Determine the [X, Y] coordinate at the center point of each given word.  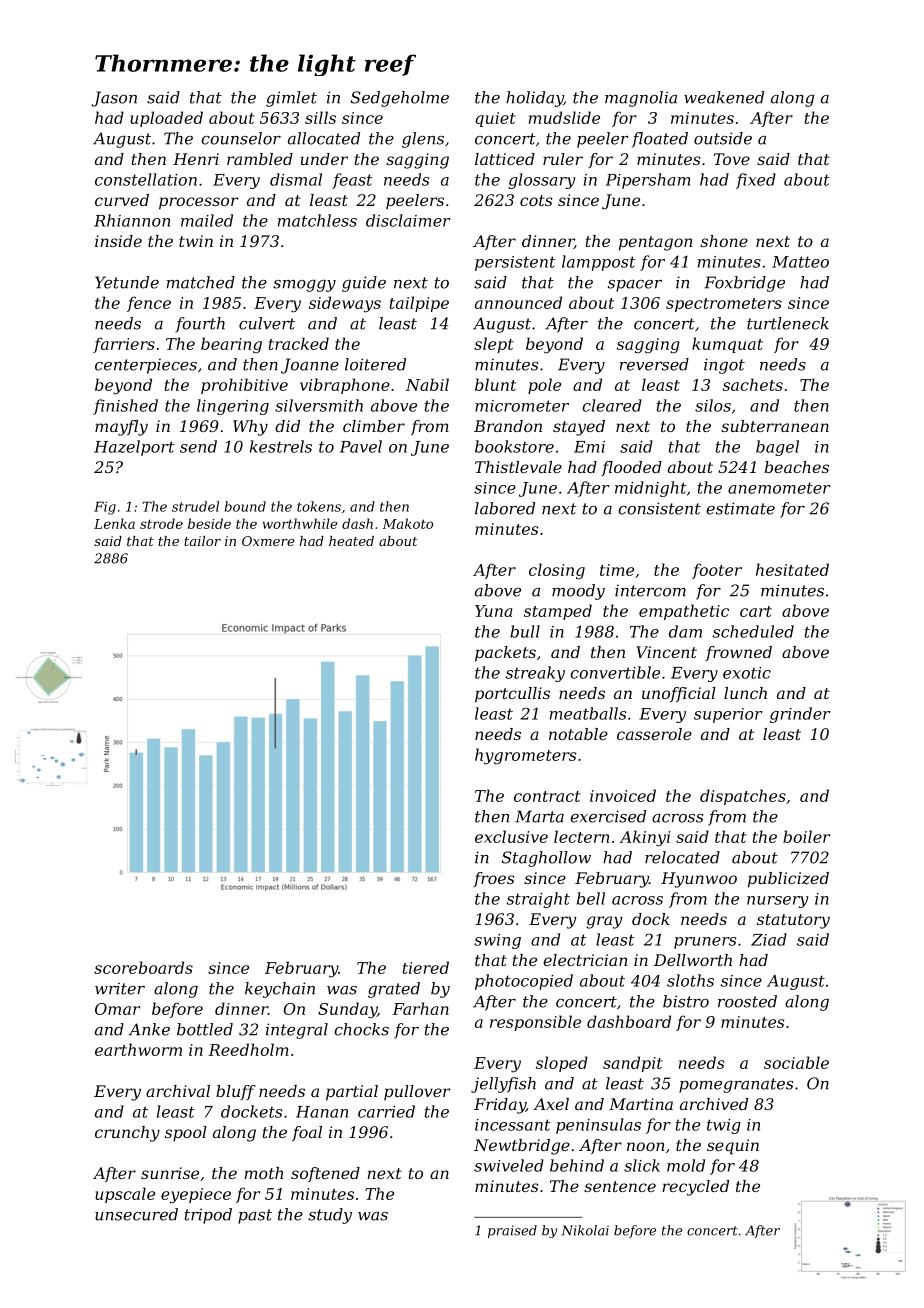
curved [122, 200]
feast [352, 181]
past [255, 1216]
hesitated [792, 569]
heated [351, 541]
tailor [202, 541]
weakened [724, 97]
